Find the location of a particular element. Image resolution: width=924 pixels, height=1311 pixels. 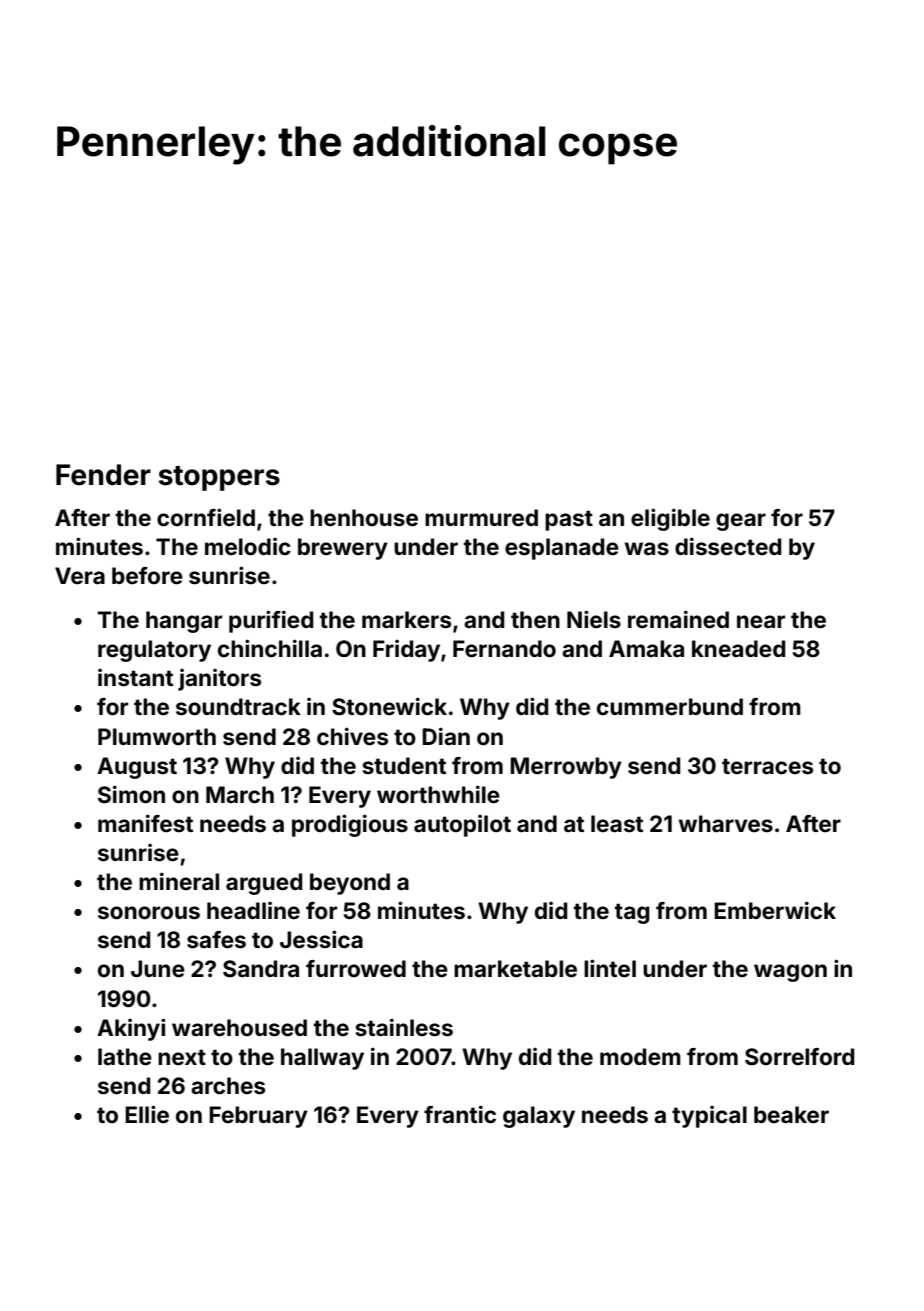

Emberwick is located at coordinates (775, 910).
